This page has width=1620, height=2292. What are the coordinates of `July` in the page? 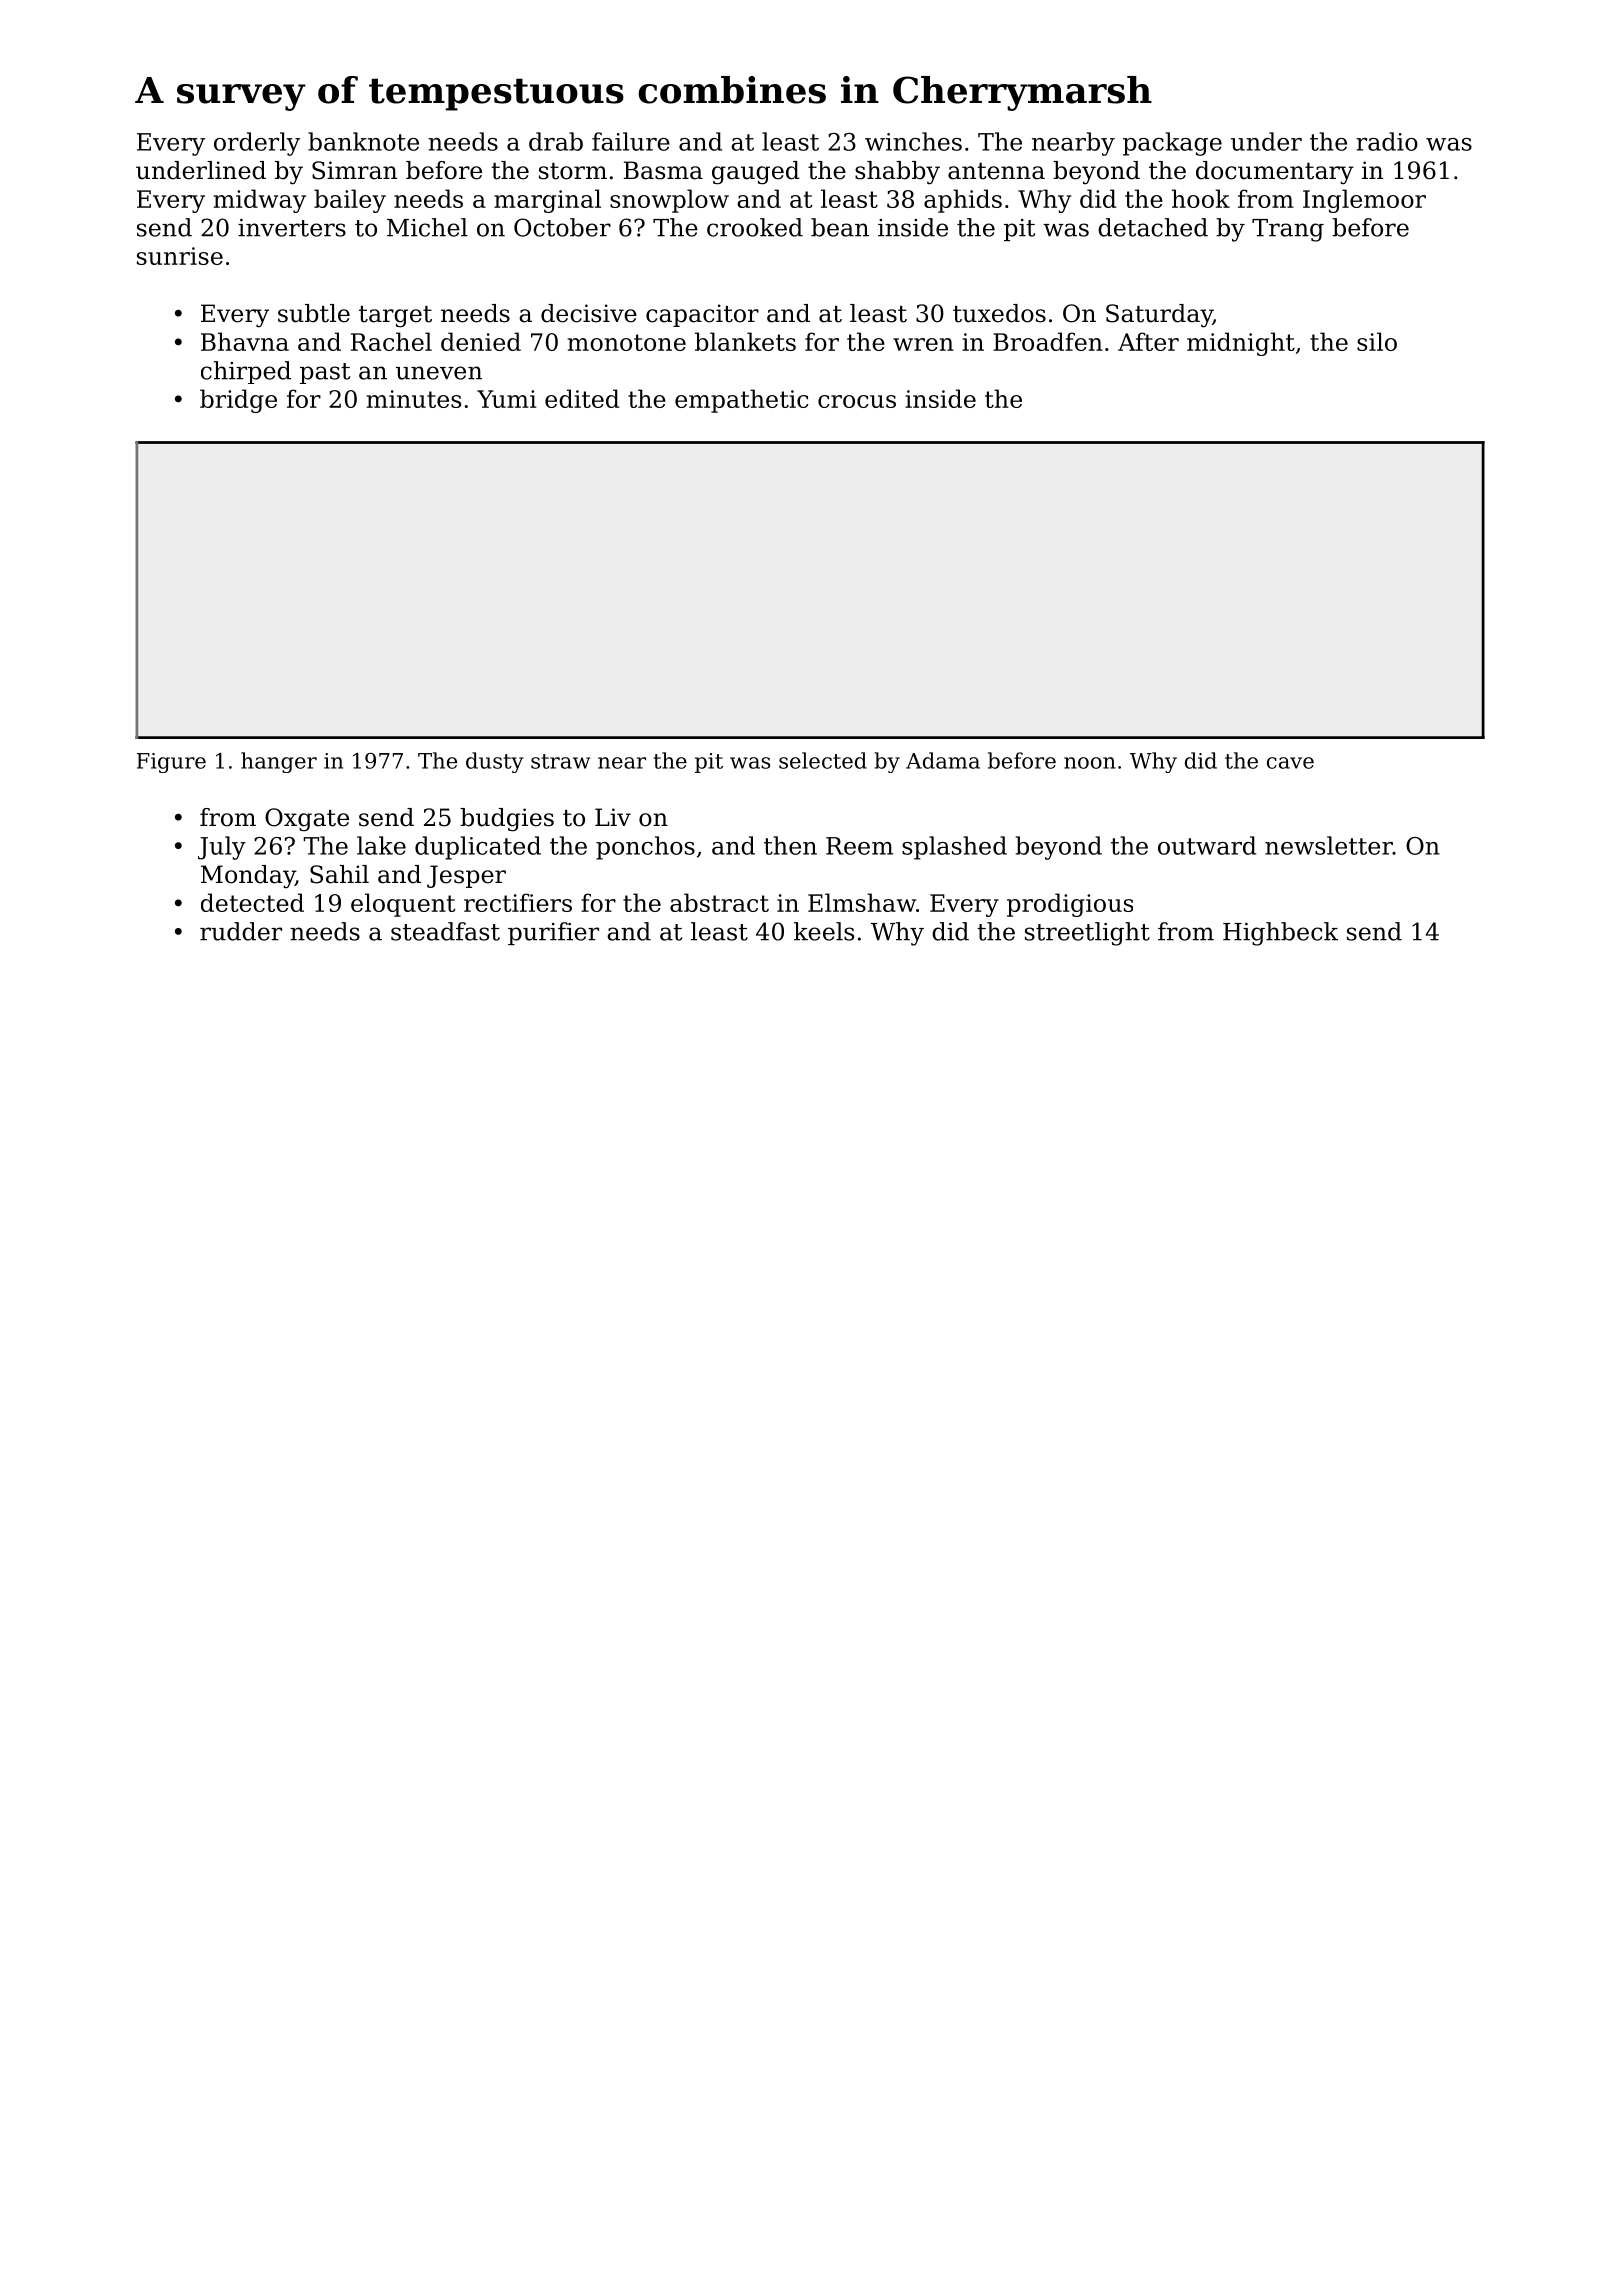 It's located at (222, 848).
